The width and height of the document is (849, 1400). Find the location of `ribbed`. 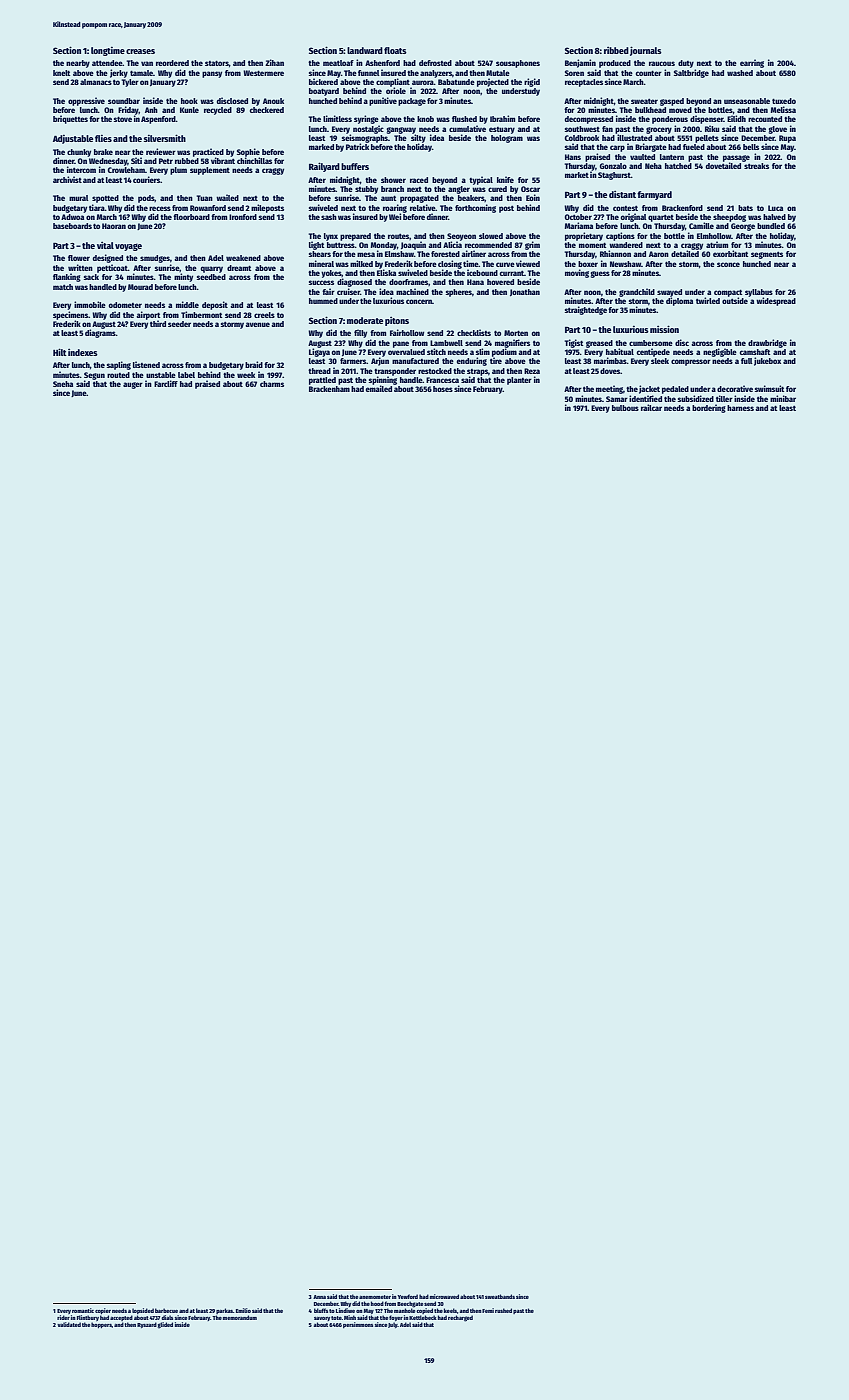

ribbed is located at coordinates (616, 50).
